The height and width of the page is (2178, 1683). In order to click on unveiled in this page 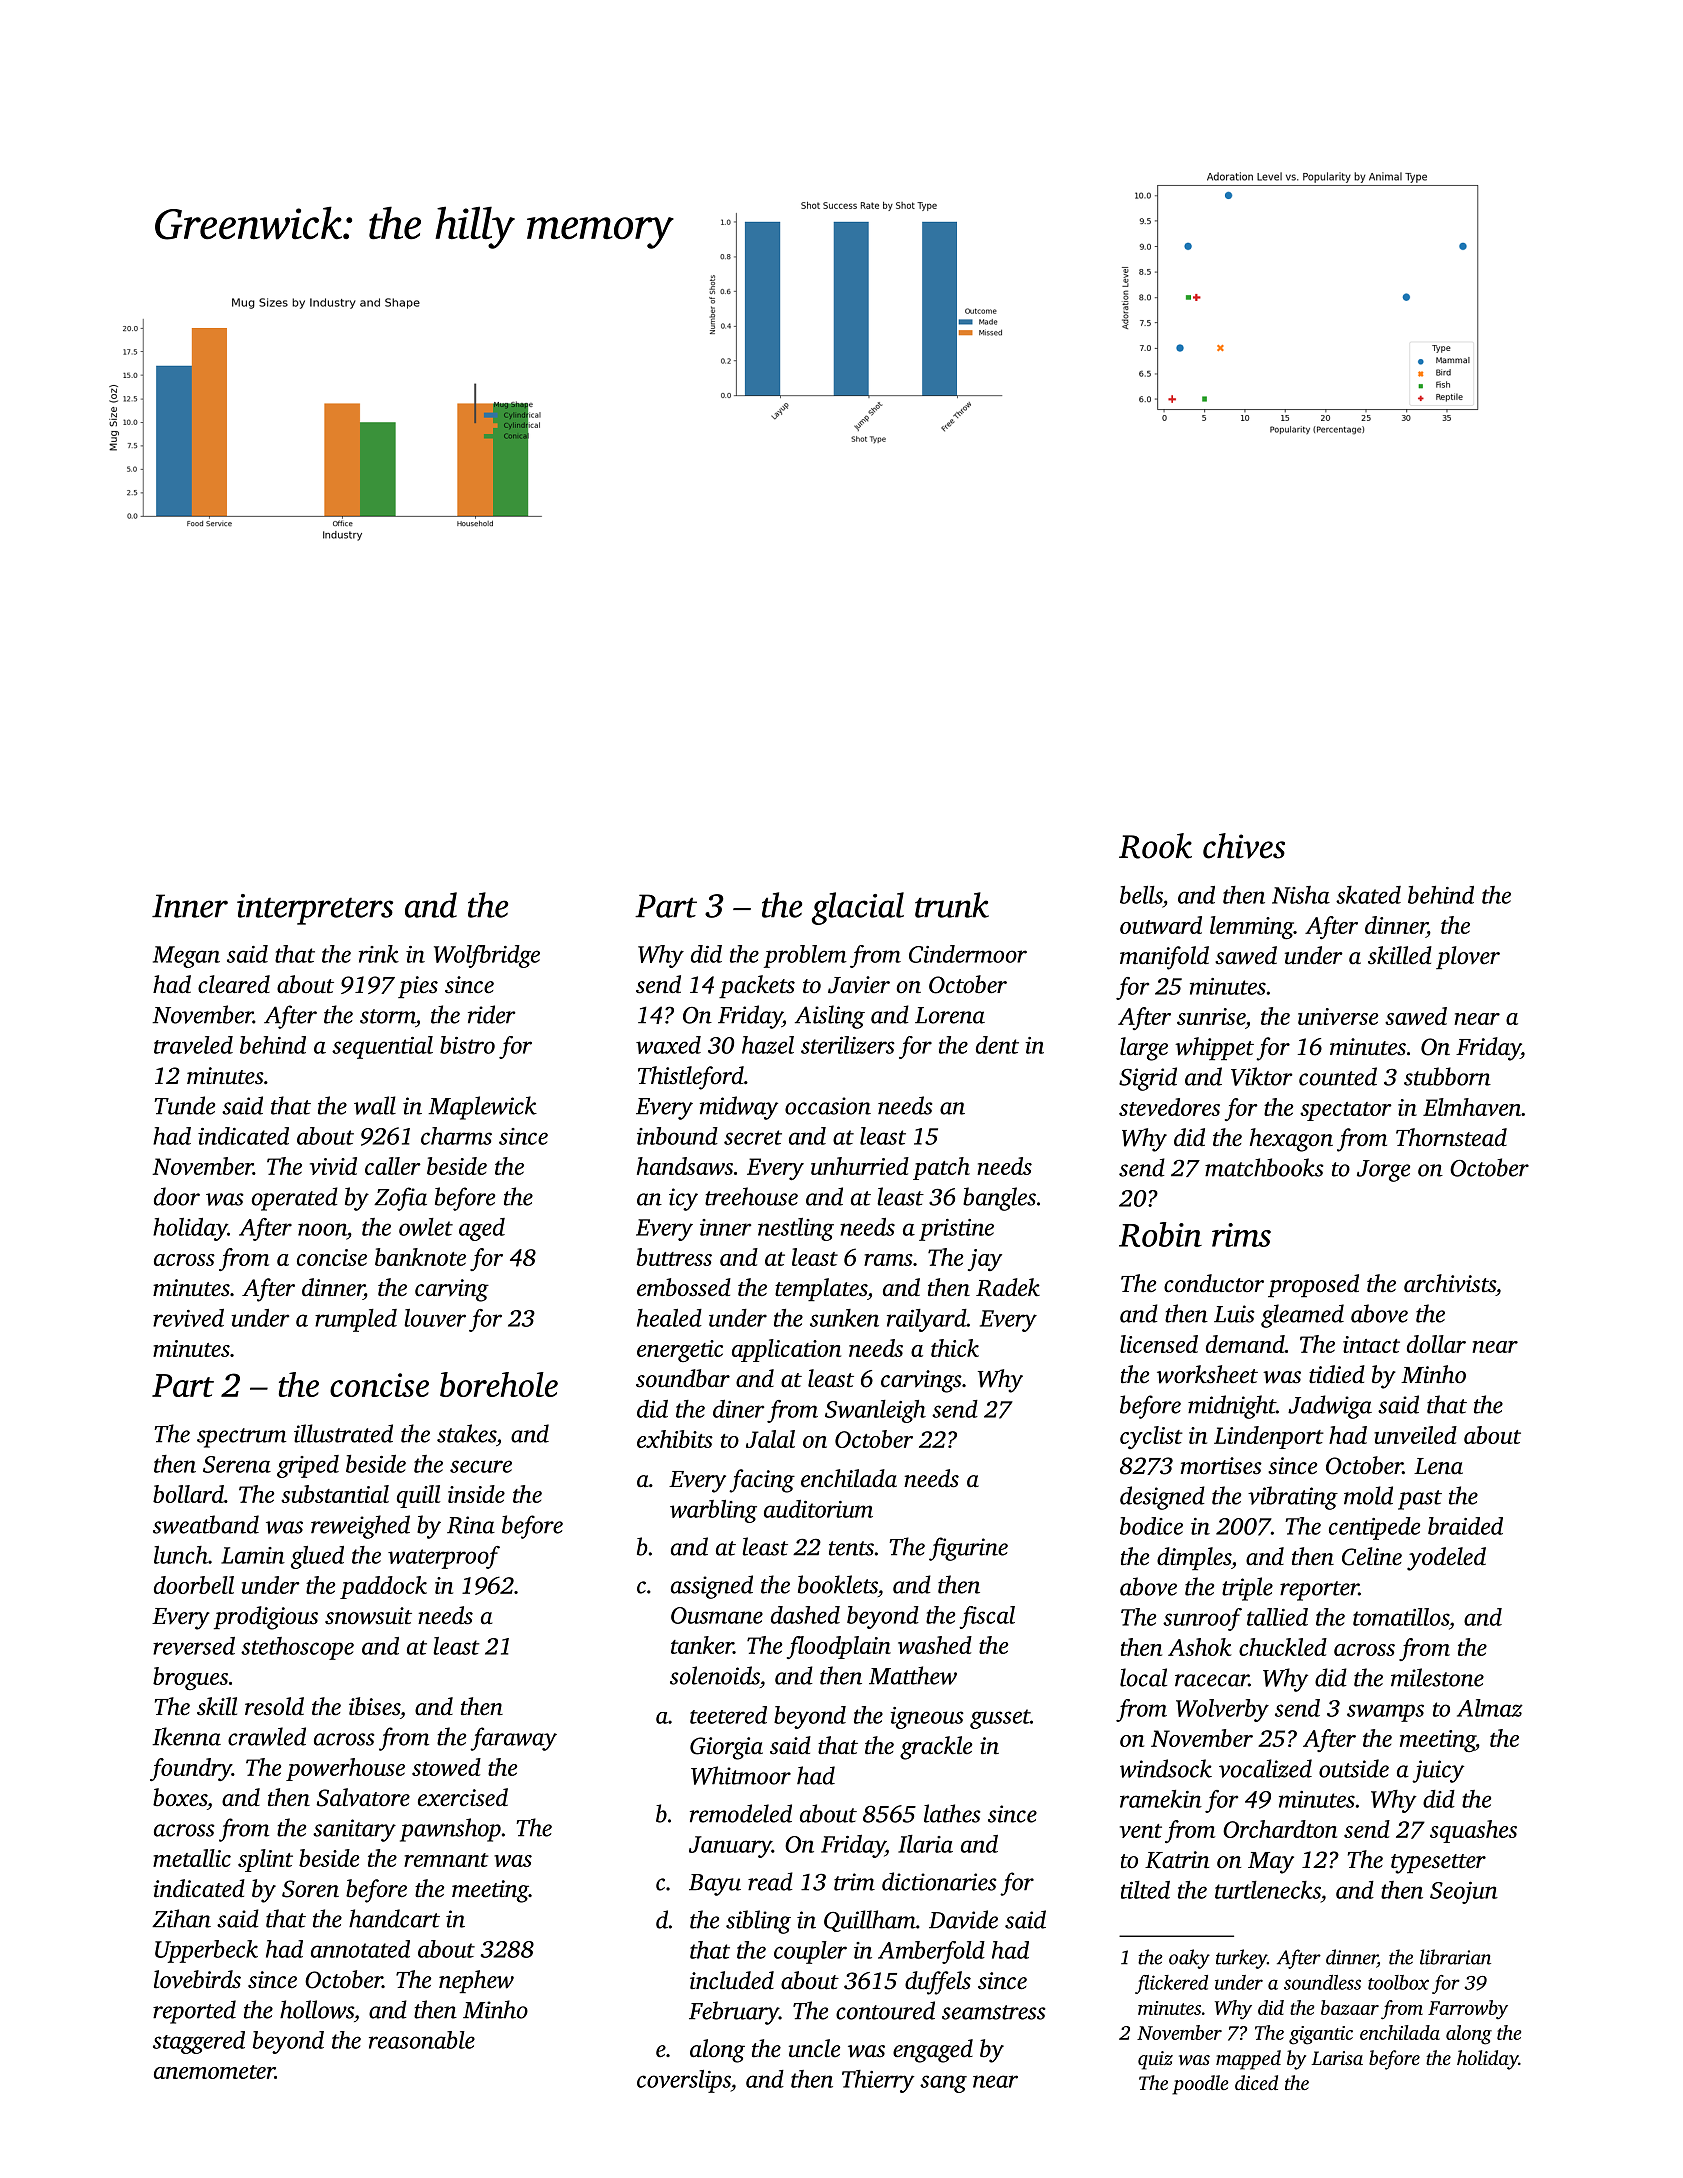, I will do `click(1415, 1435)`.
